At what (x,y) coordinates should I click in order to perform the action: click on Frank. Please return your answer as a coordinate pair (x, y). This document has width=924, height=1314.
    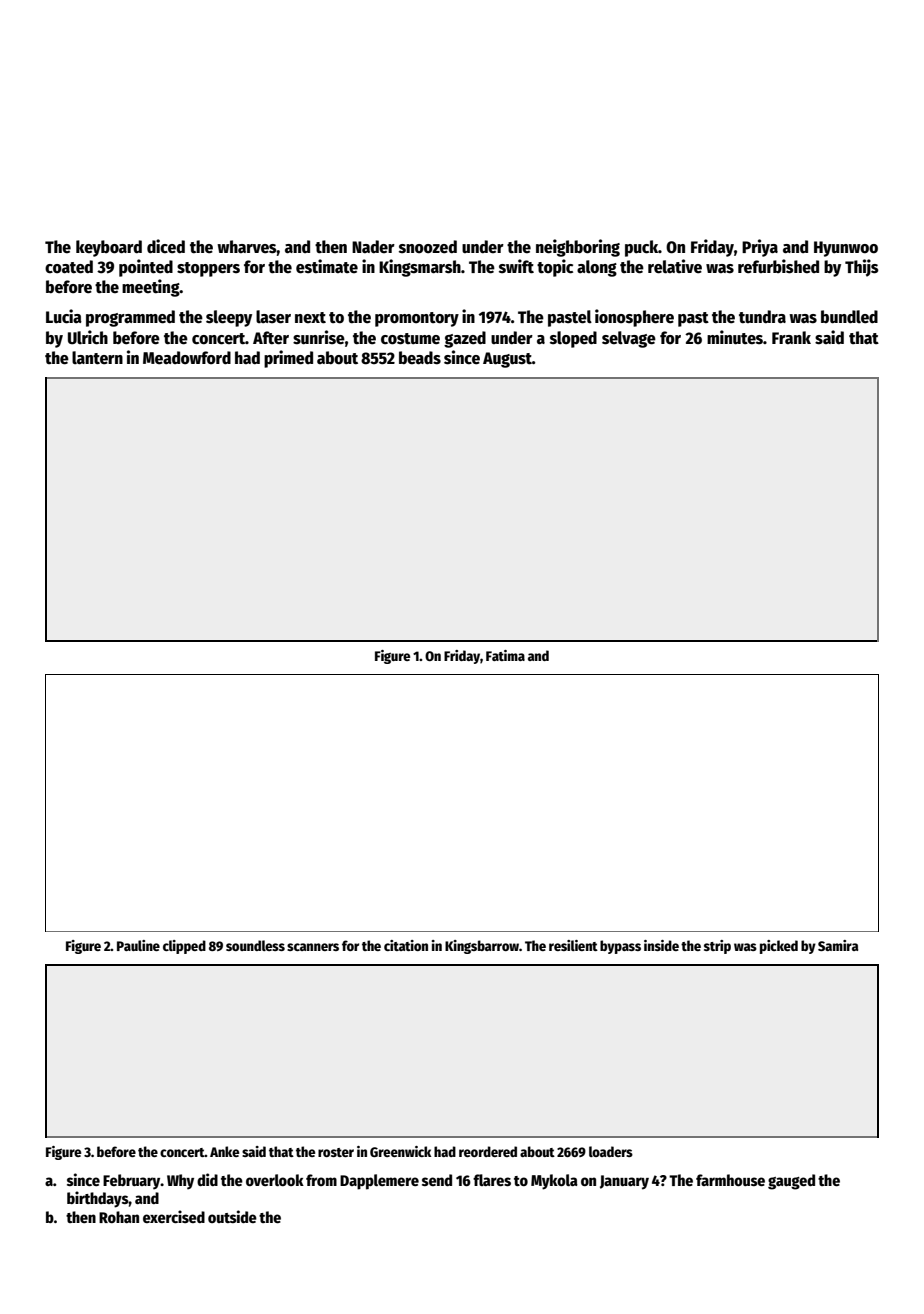
    Looking at the image, I should click on (791, 337).
